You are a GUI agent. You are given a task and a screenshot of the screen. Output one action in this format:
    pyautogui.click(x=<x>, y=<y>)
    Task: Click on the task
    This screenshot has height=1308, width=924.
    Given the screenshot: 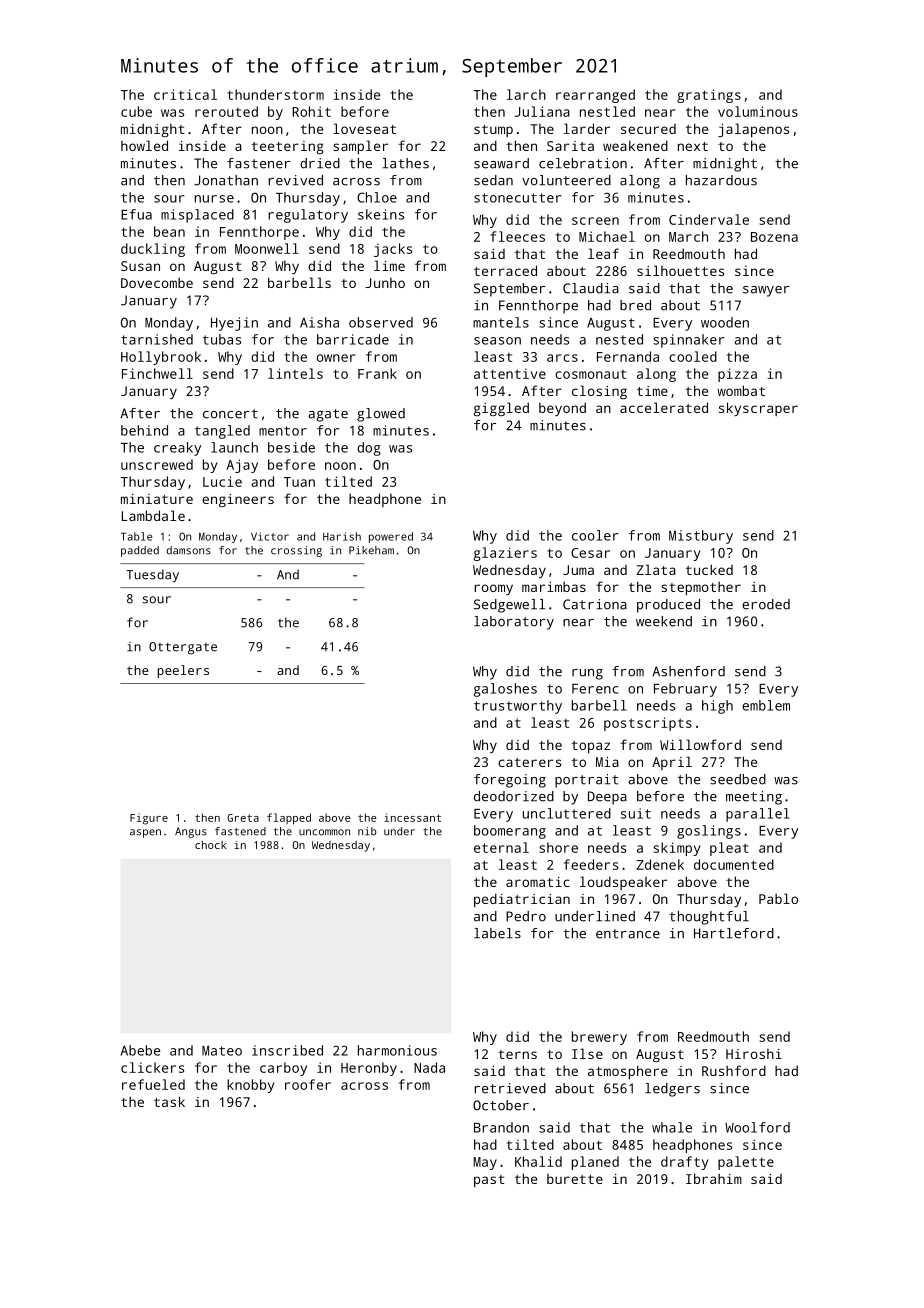 What is the action you would take?
    pyautogui.click(x=169, y=1101)
